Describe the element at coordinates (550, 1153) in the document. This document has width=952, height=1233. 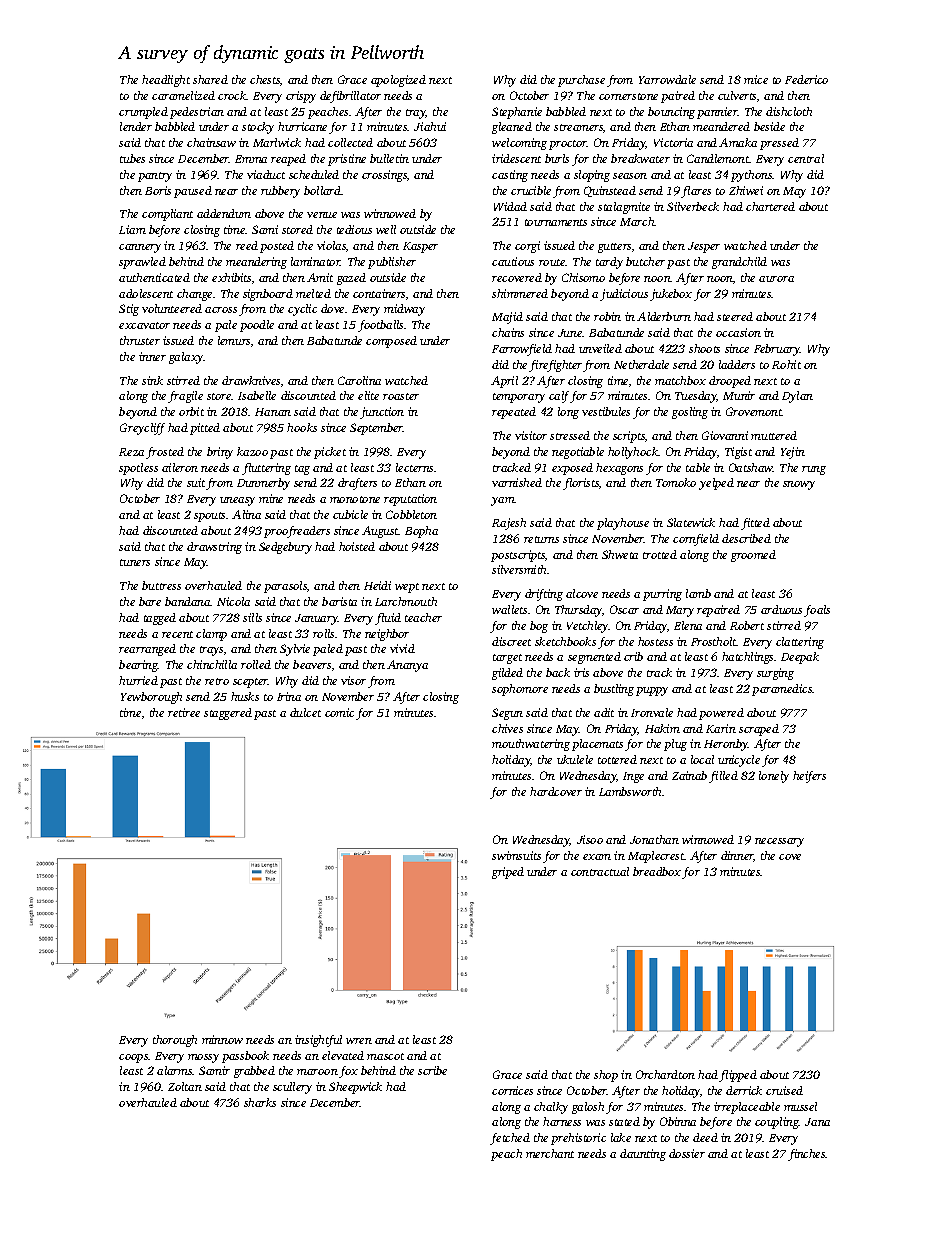
I see `merchant` at that location.
